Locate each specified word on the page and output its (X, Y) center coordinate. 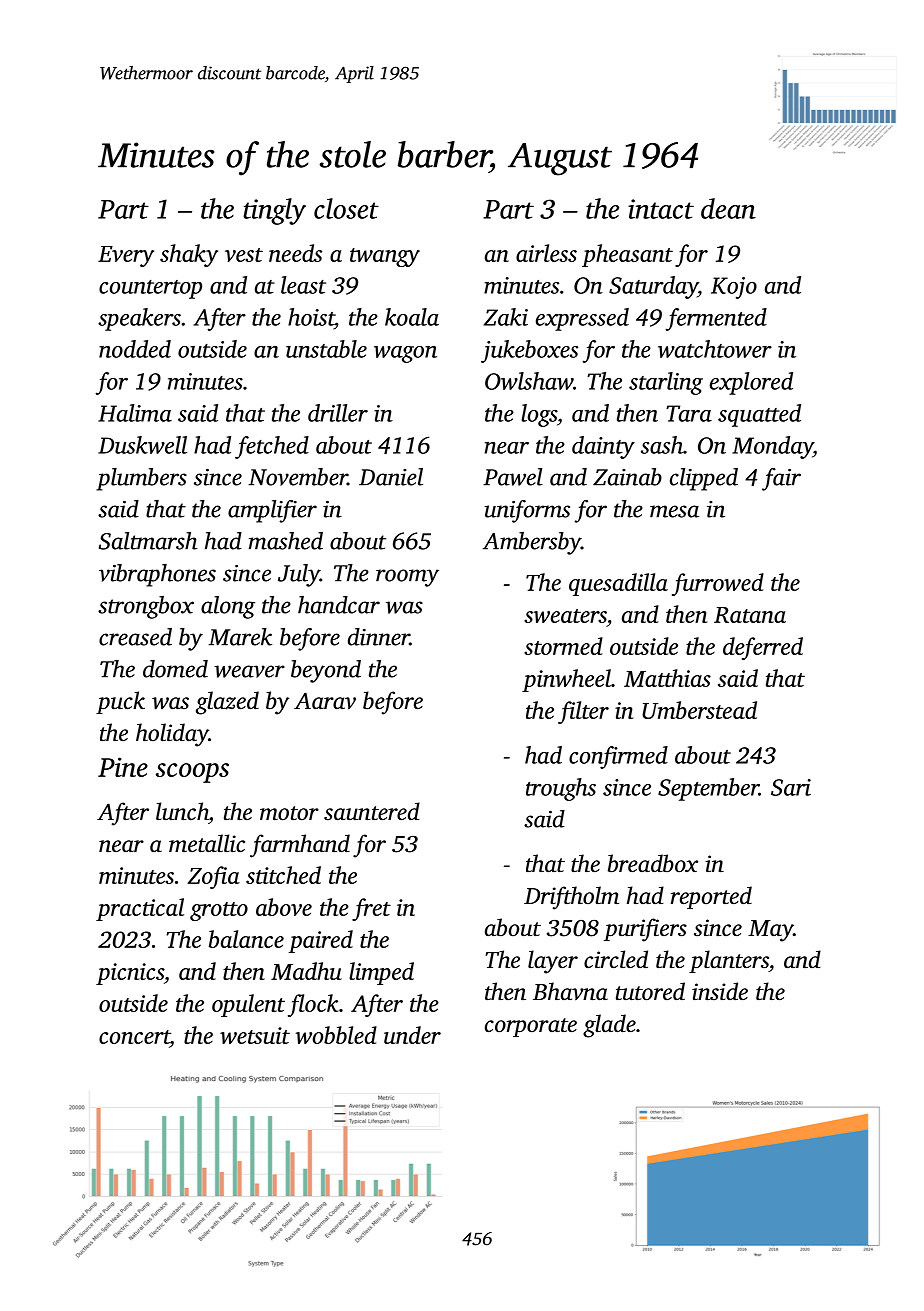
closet (346, 208)
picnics (130, 974)
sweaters (565, 616)
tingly (274, 211)
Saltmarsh (148, 541)
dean (728, 208)
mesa (674, 511)
